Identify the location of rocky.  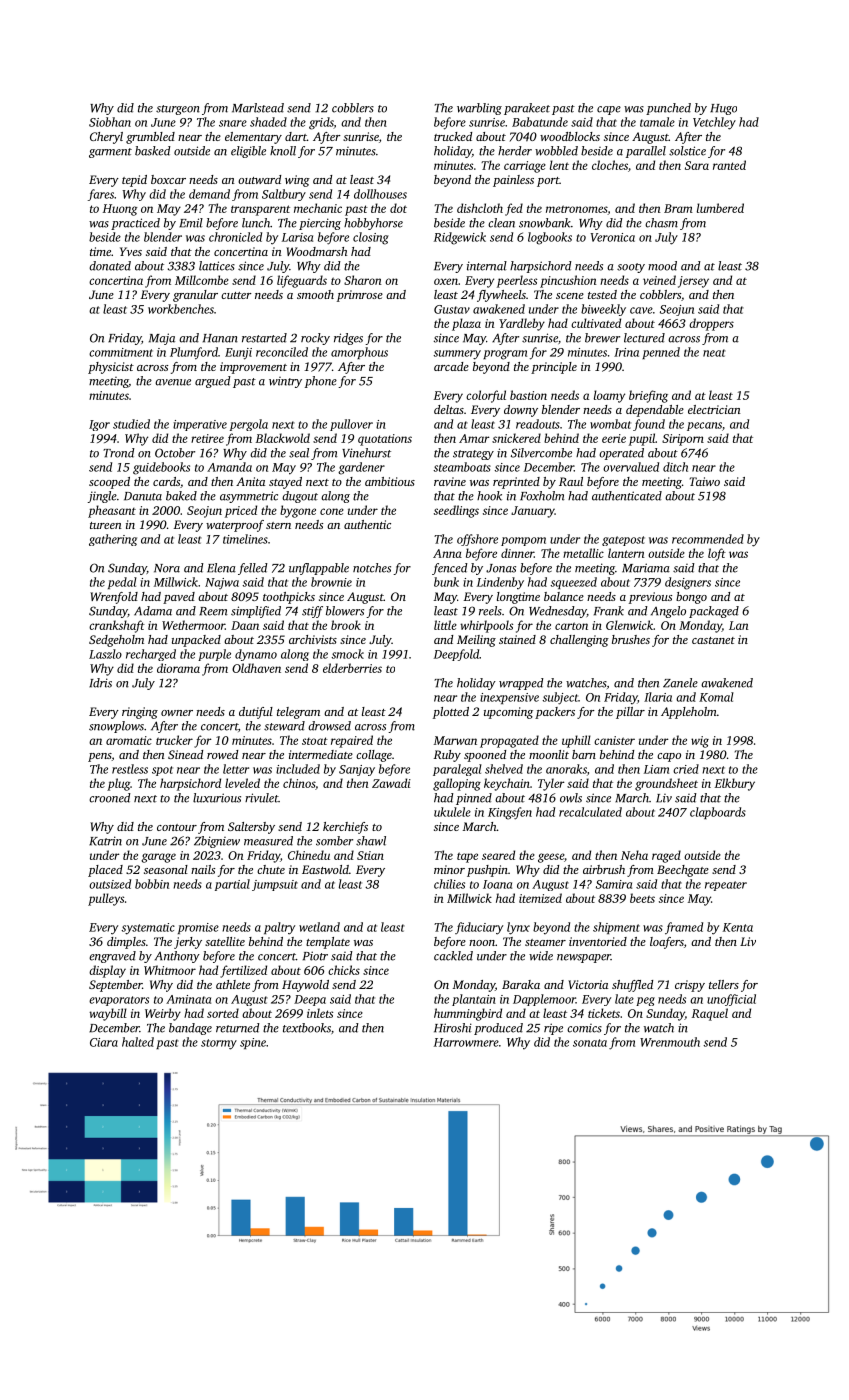
(315, 339).
